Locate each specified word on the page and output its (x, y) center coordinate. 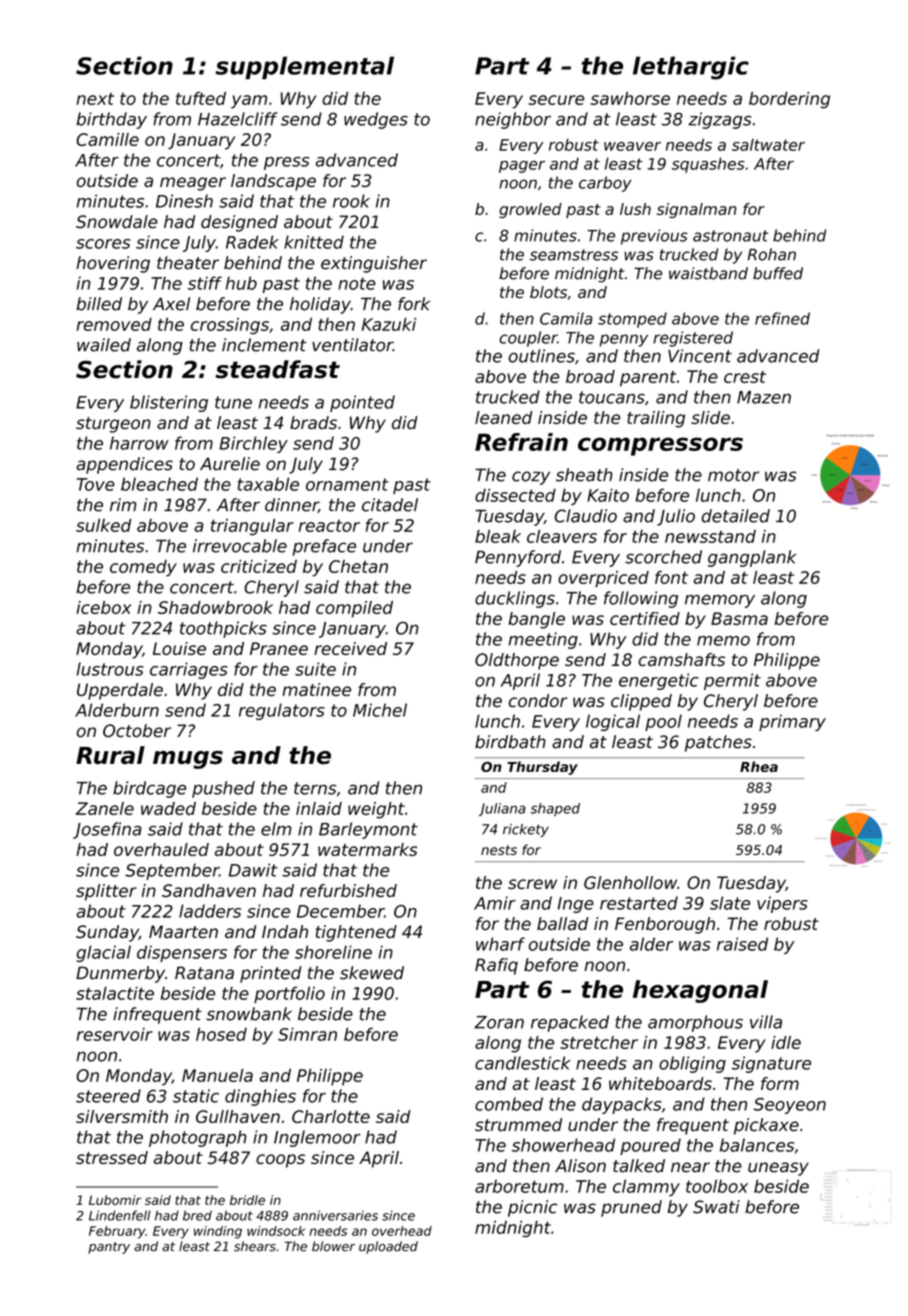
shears (255, 1246)
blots (548, 292)
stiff (205, 283)
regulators (282, 711)
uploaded (388, 1247)
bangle (536, 620)
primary (792, 722)
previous (654, 237)
